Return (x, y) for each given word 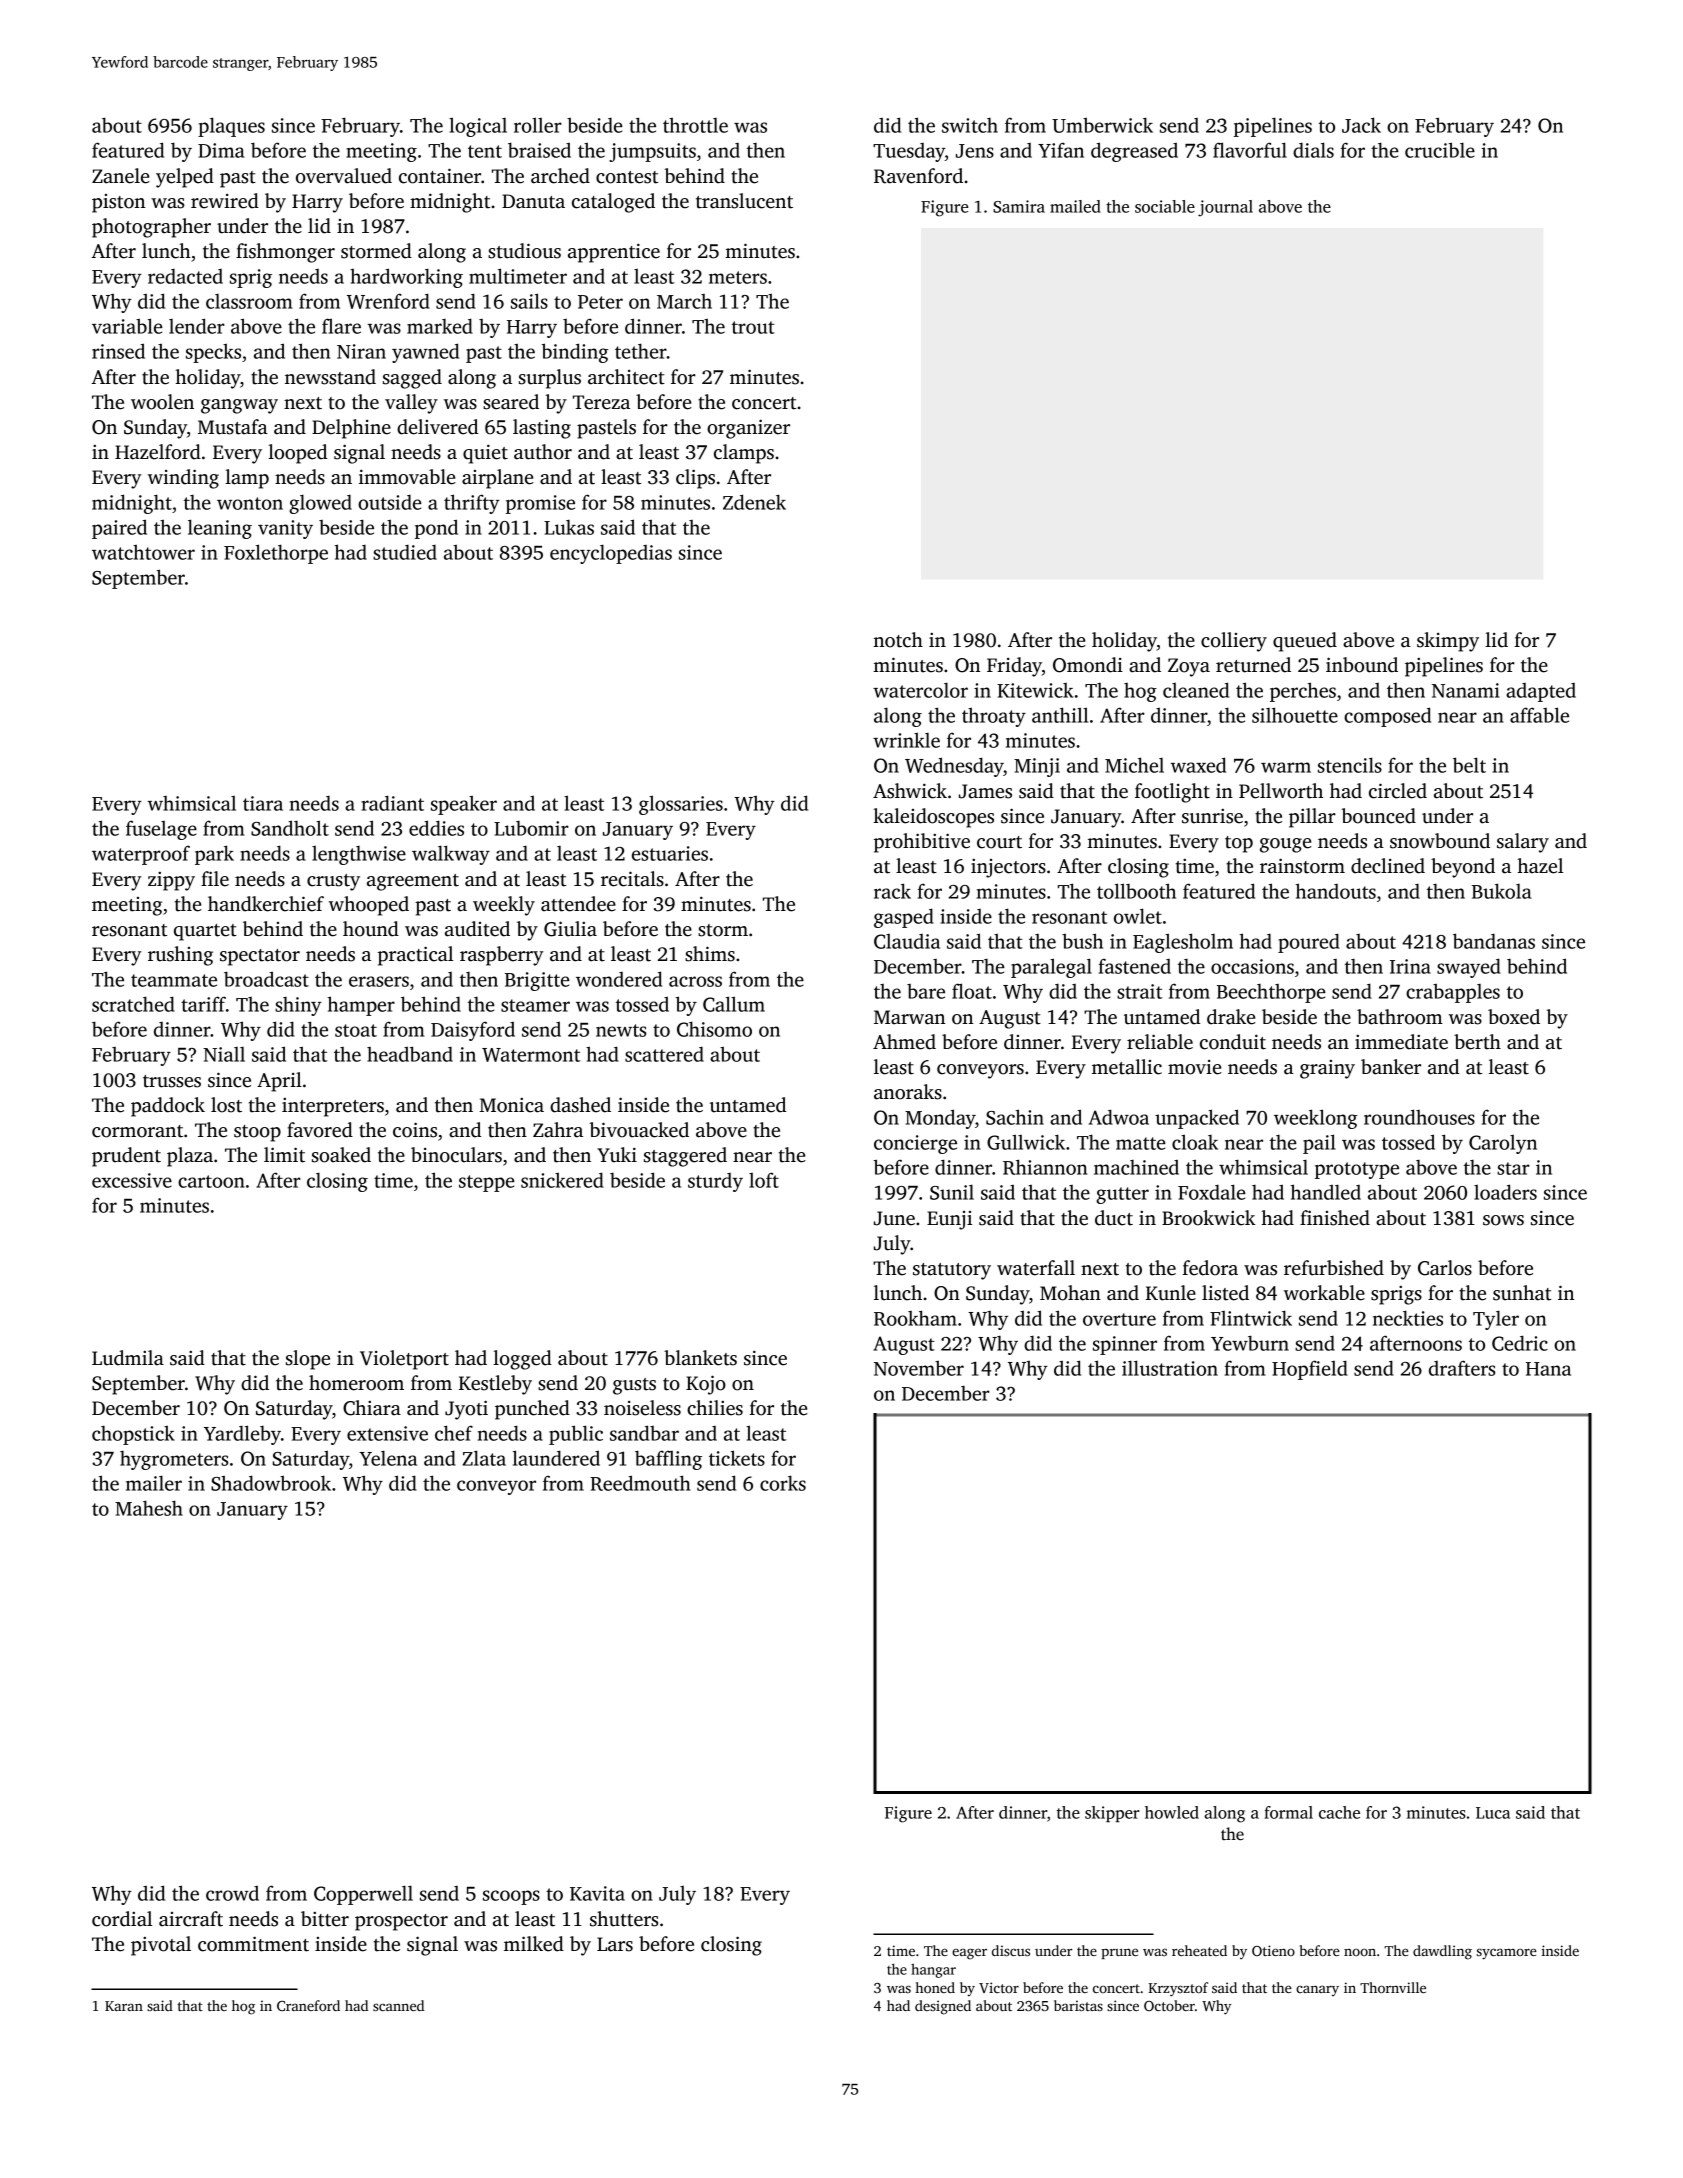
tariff (203, 1004)
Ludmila (128, 1358)
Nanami (1466, 690)
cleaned (1196, 690)
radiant (392, 803)
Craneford (308, 2005)
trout (753, 327)
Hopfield (1310, 1370)
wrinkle (906, 740)
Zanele (121, 176)
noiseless (642, 1408)
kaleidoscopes (933, 818)
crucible (1440, 150)
